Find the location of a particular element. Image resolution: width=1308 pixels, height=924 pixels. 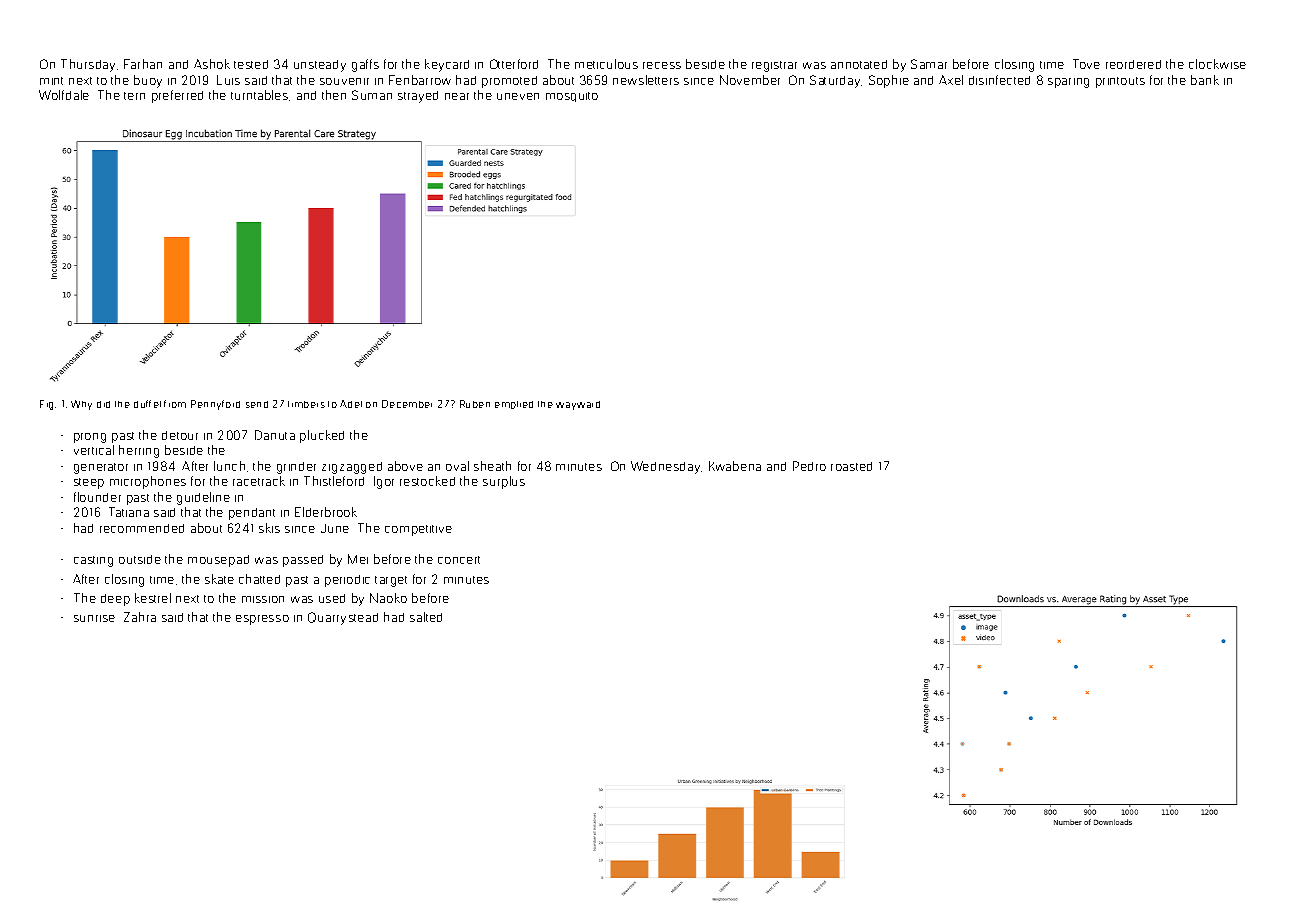

disinfected is located at coordinates (999, 80).
